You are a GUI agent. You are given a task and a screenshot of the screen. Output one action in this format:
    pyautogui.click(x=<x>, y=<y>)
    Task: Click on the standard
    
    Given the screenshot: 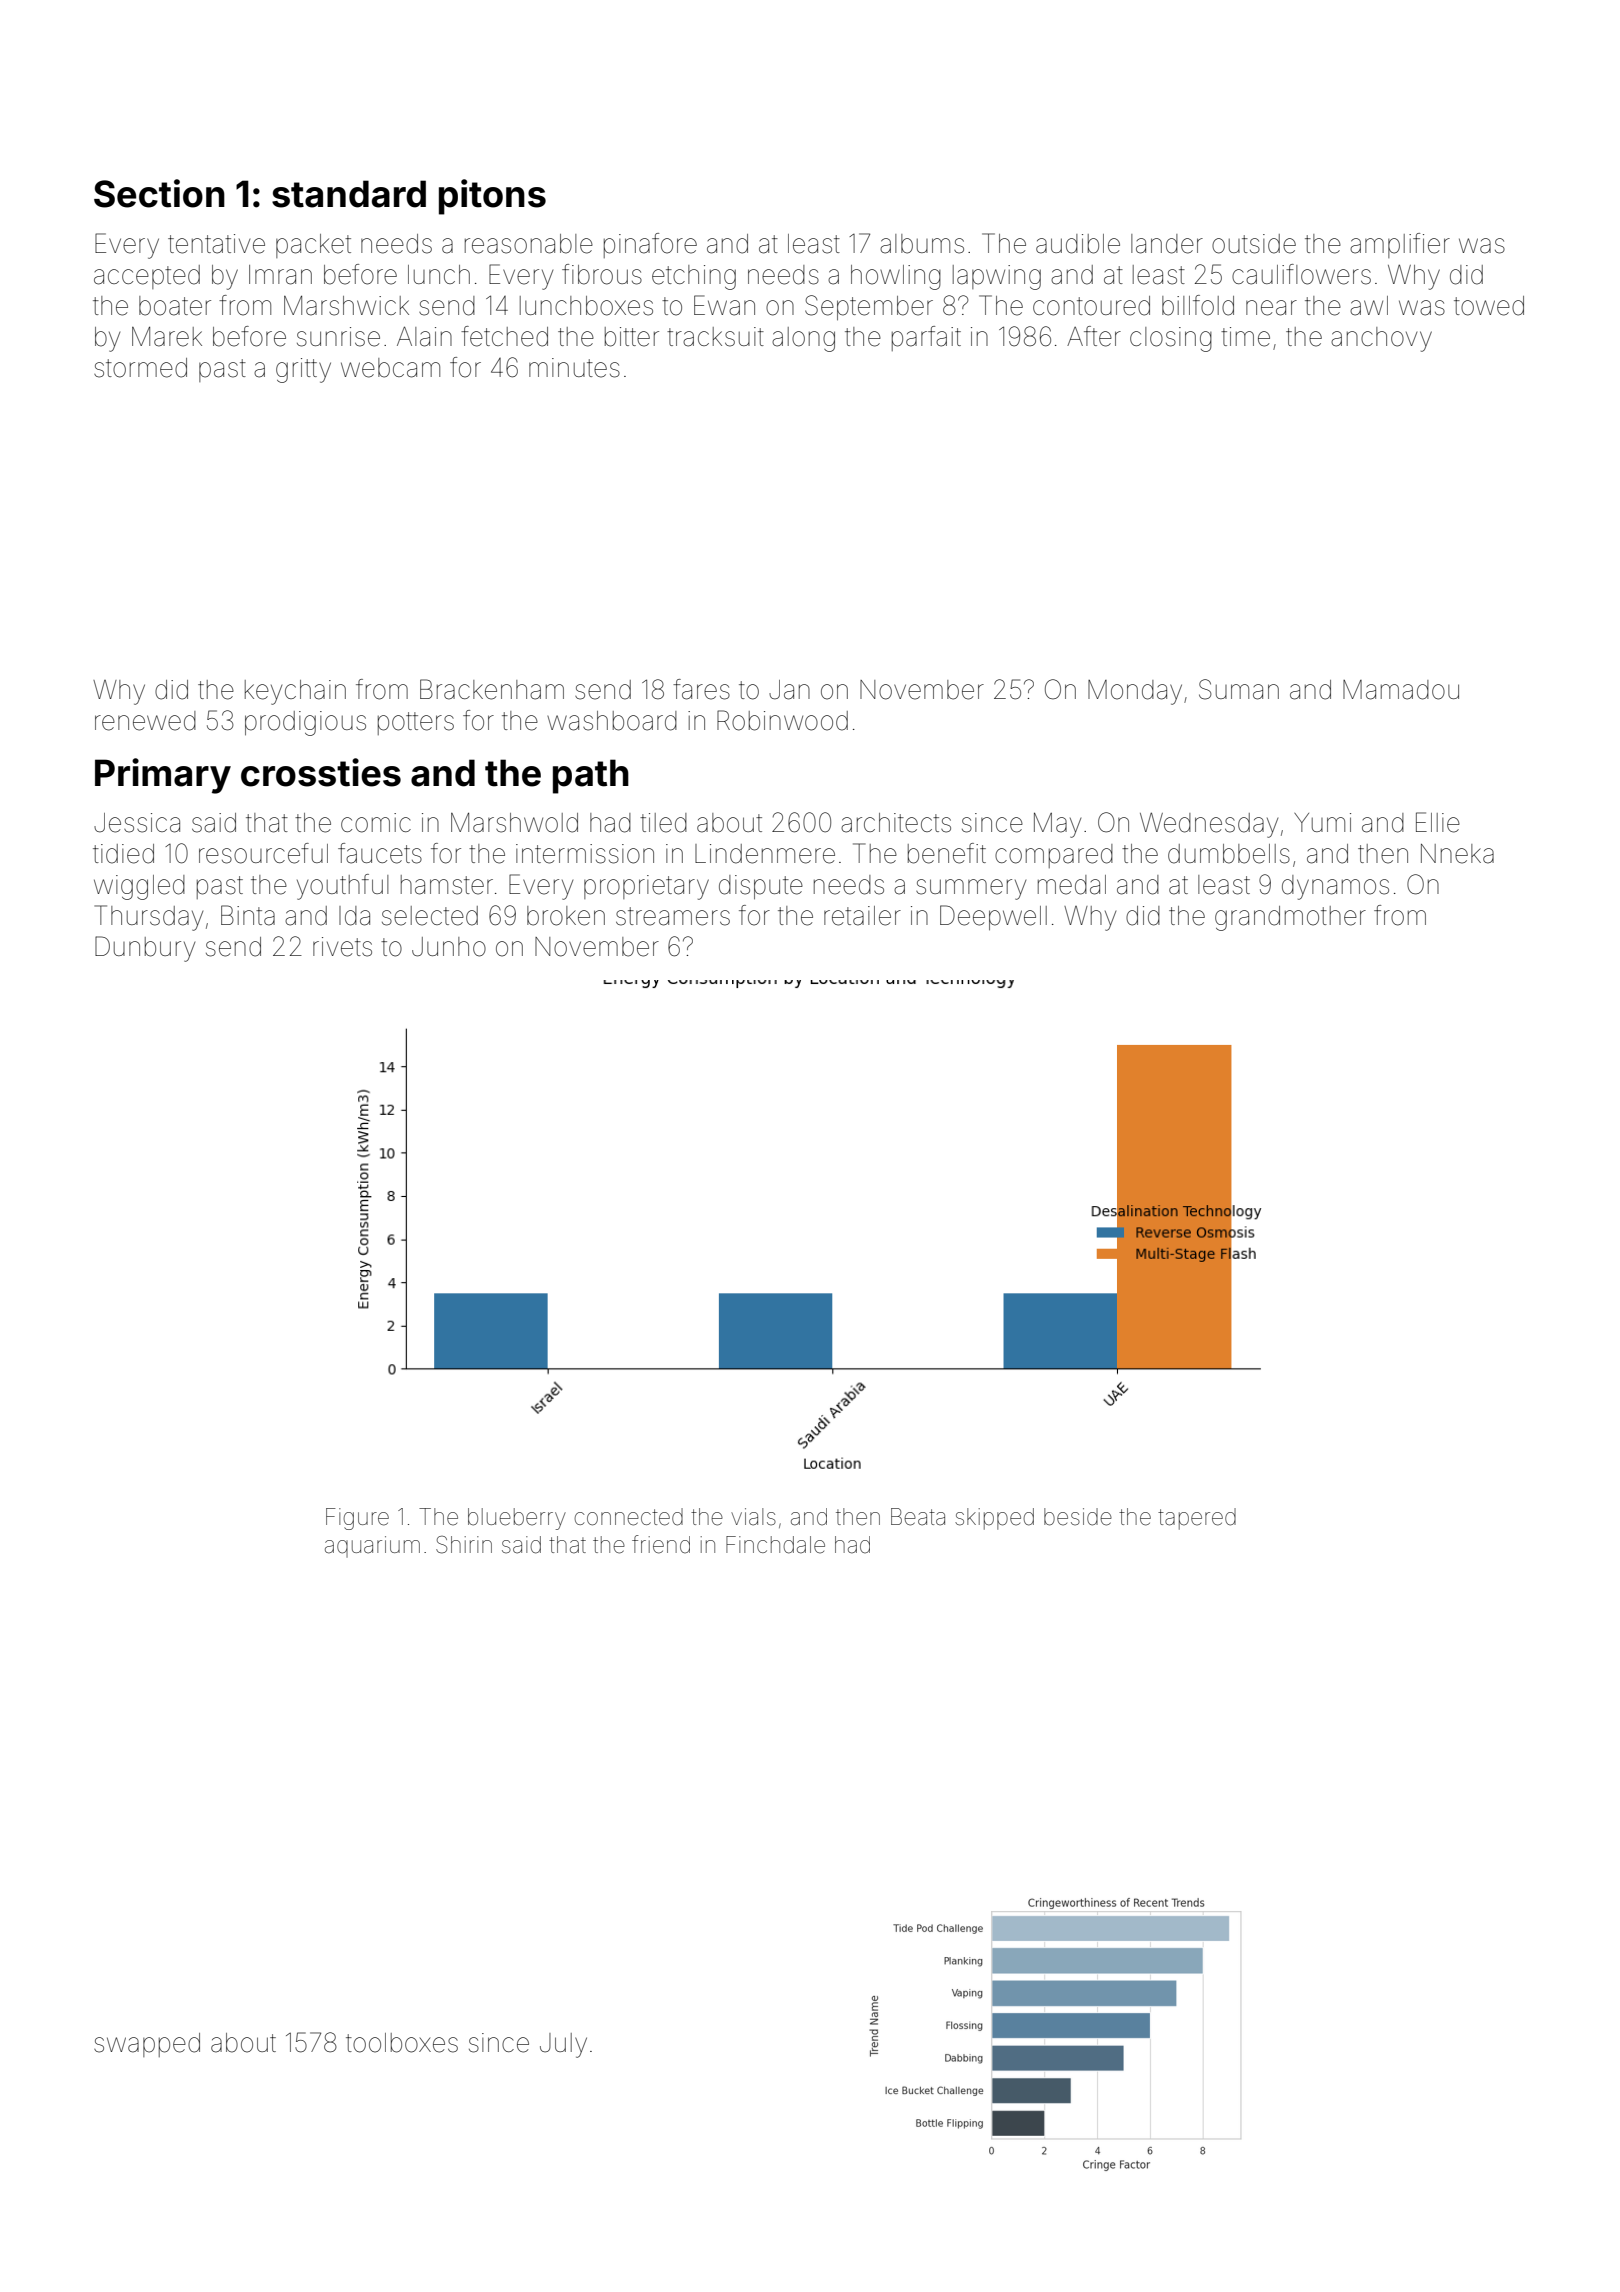 What is the action you would take?
    pyautogui.click(x=349, y=194)
